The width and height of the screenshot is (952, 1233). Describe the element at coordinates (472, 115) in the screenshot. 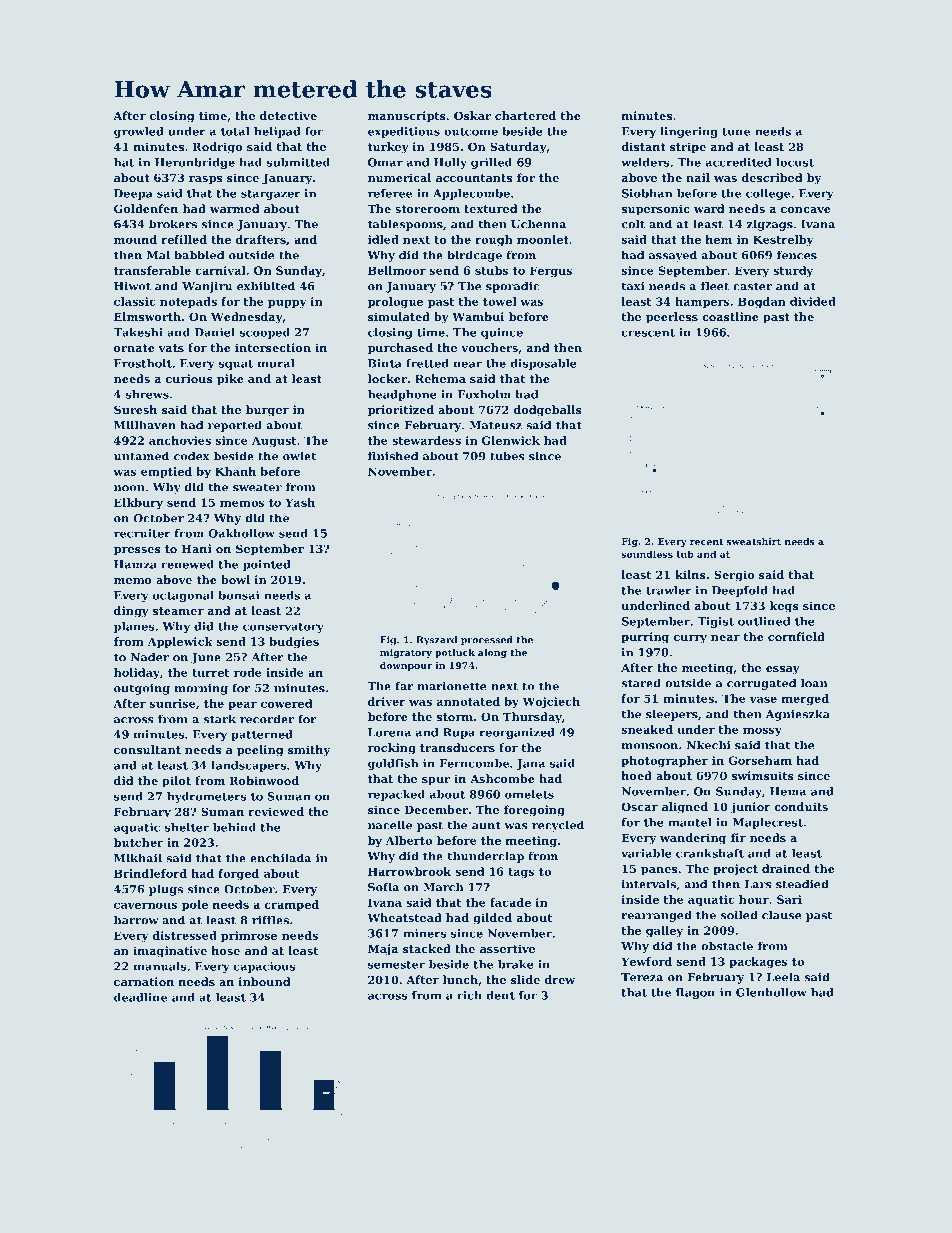

I see `Oskar` at that location.
